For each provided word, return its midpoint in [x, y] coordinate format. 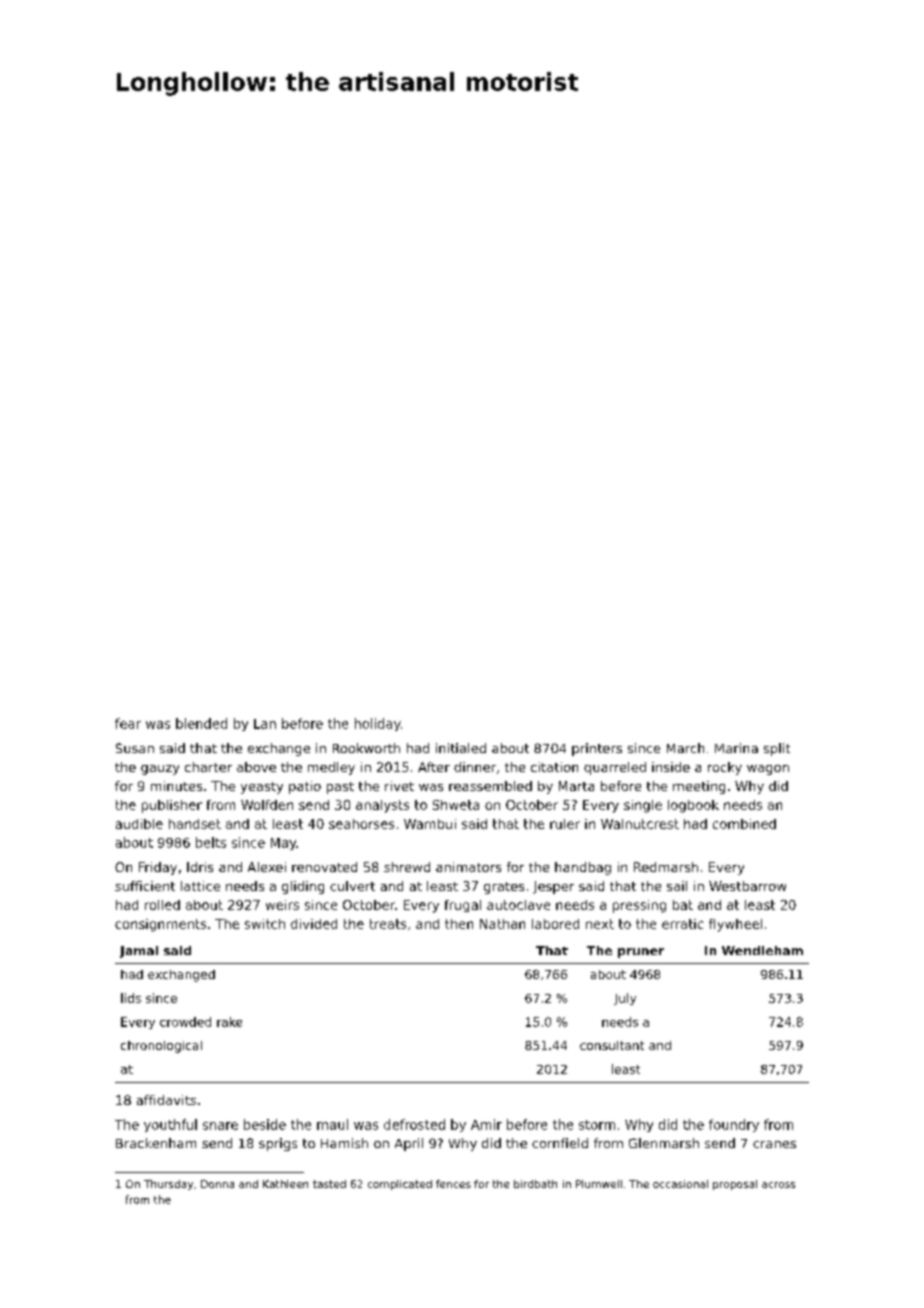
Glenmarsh [664, 1143]
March [685, 748]
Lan [265, 724]
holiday [378, 724]
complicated [400, 1185]
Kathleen [285, 1184]
